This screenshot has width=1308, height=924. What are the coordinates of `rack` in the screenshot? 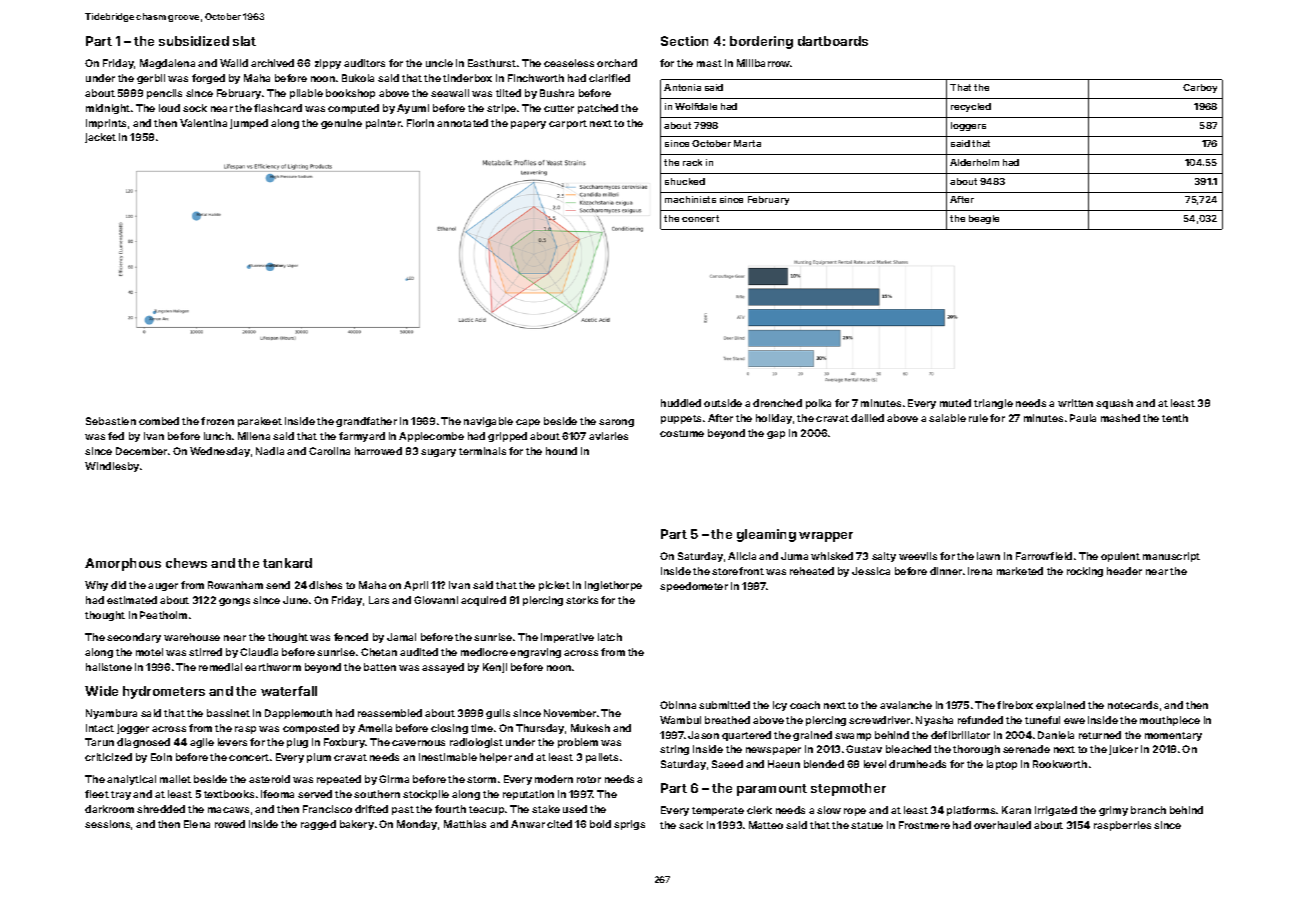 It's located at (692, 162).
